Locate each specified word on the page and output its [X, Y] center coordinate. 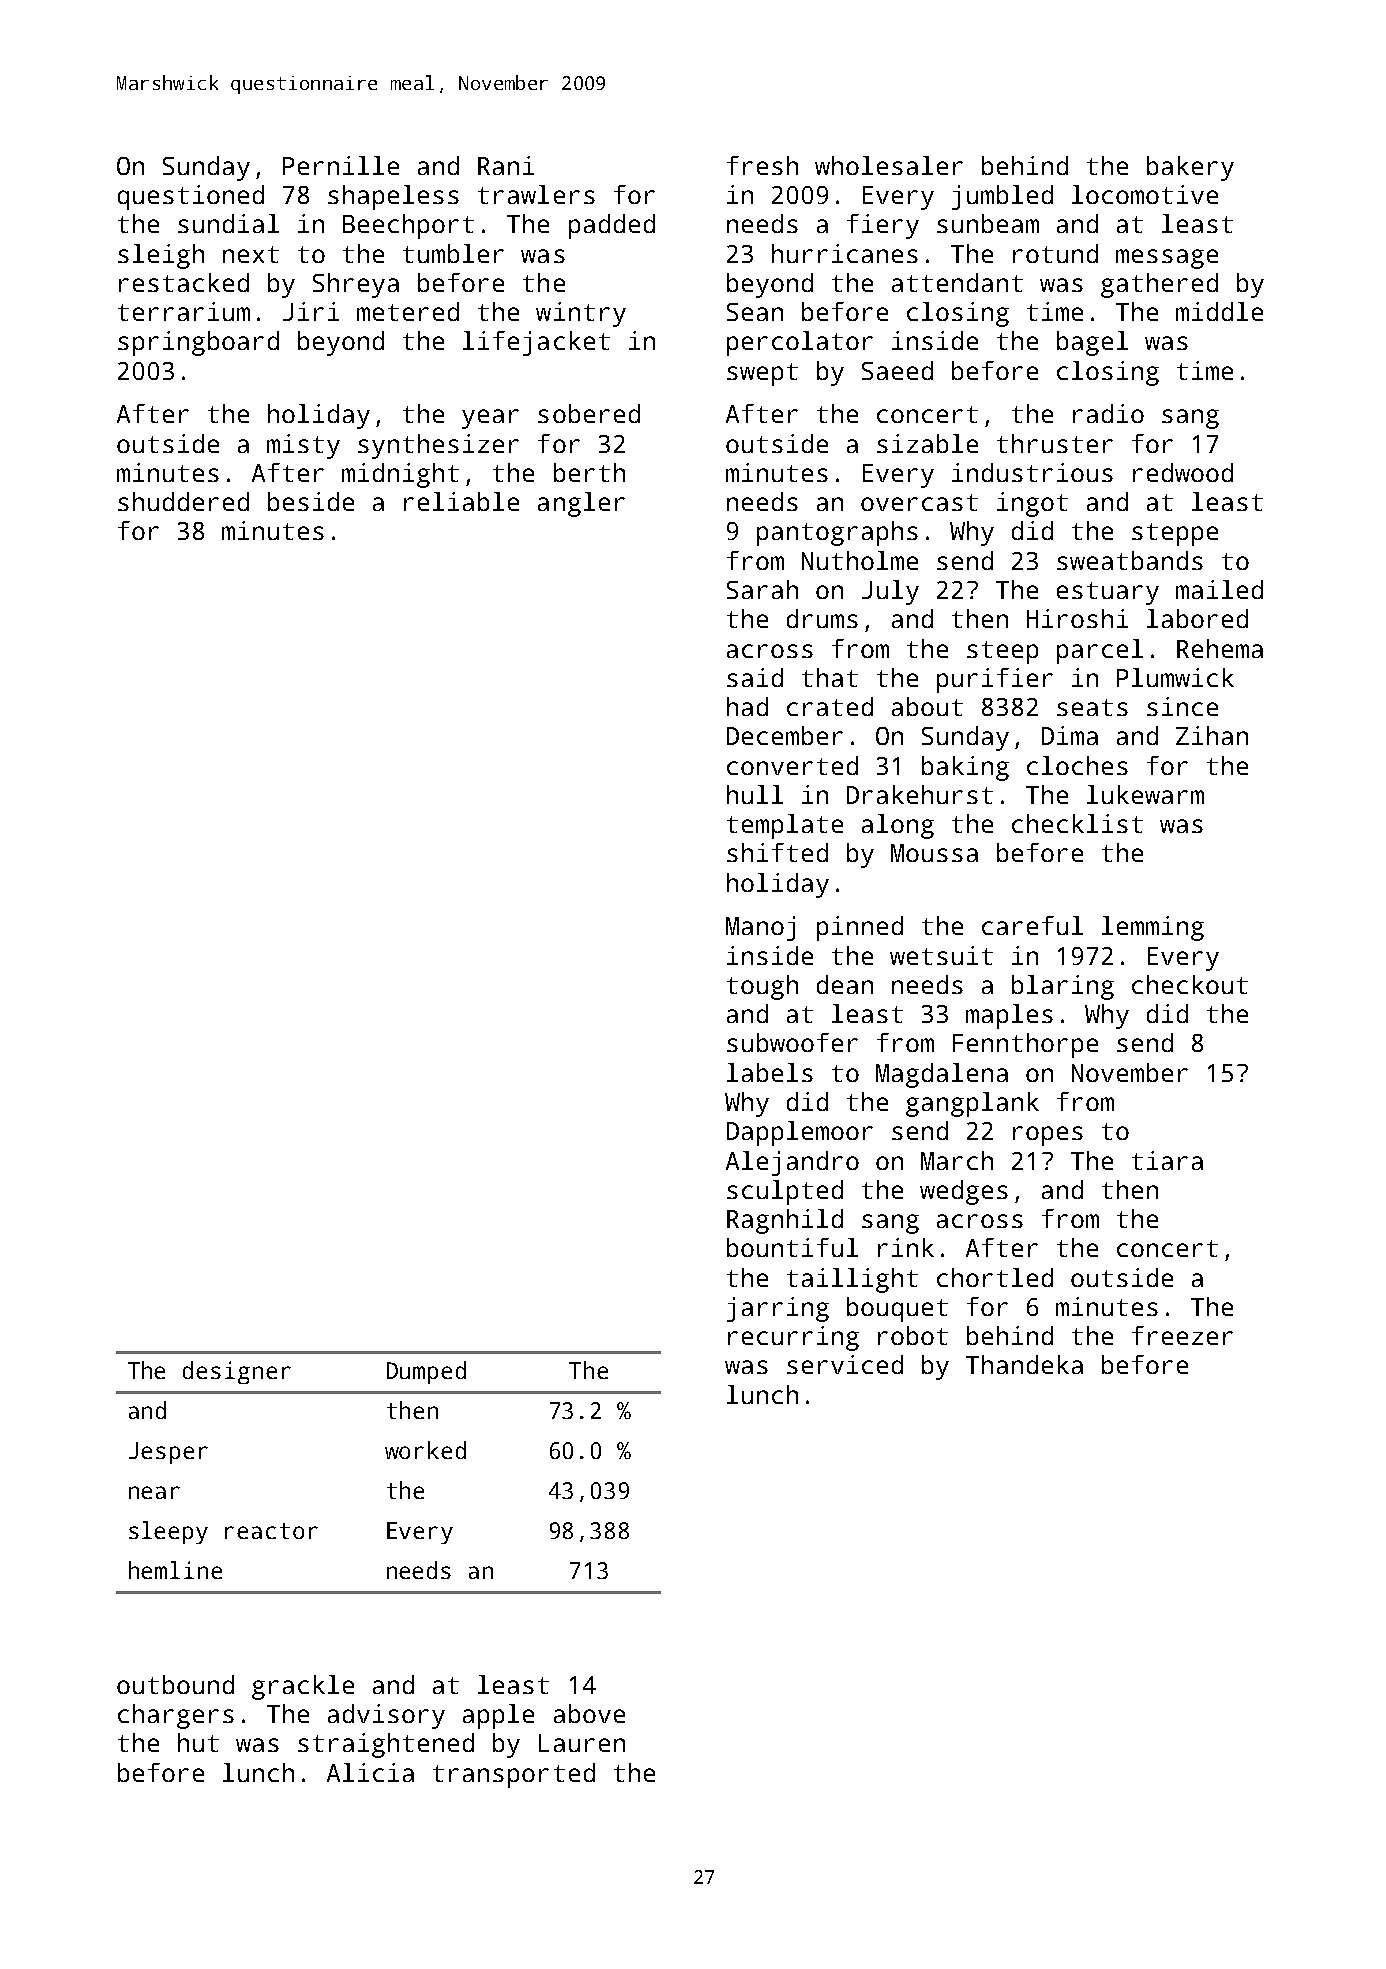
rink [906, 1247]
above [589, 1713]
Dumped [426, 1372]
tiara [1167, 1160]
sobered [589, 413]
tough [762, 987]
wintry [581, 314]
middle [1219, 311]
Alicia [370, 1772]
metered [408, 311]
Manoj [760, 928]
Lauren [582, 1743]
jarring [778, 1309]
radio [1108, 413]
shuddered [183, 501]
